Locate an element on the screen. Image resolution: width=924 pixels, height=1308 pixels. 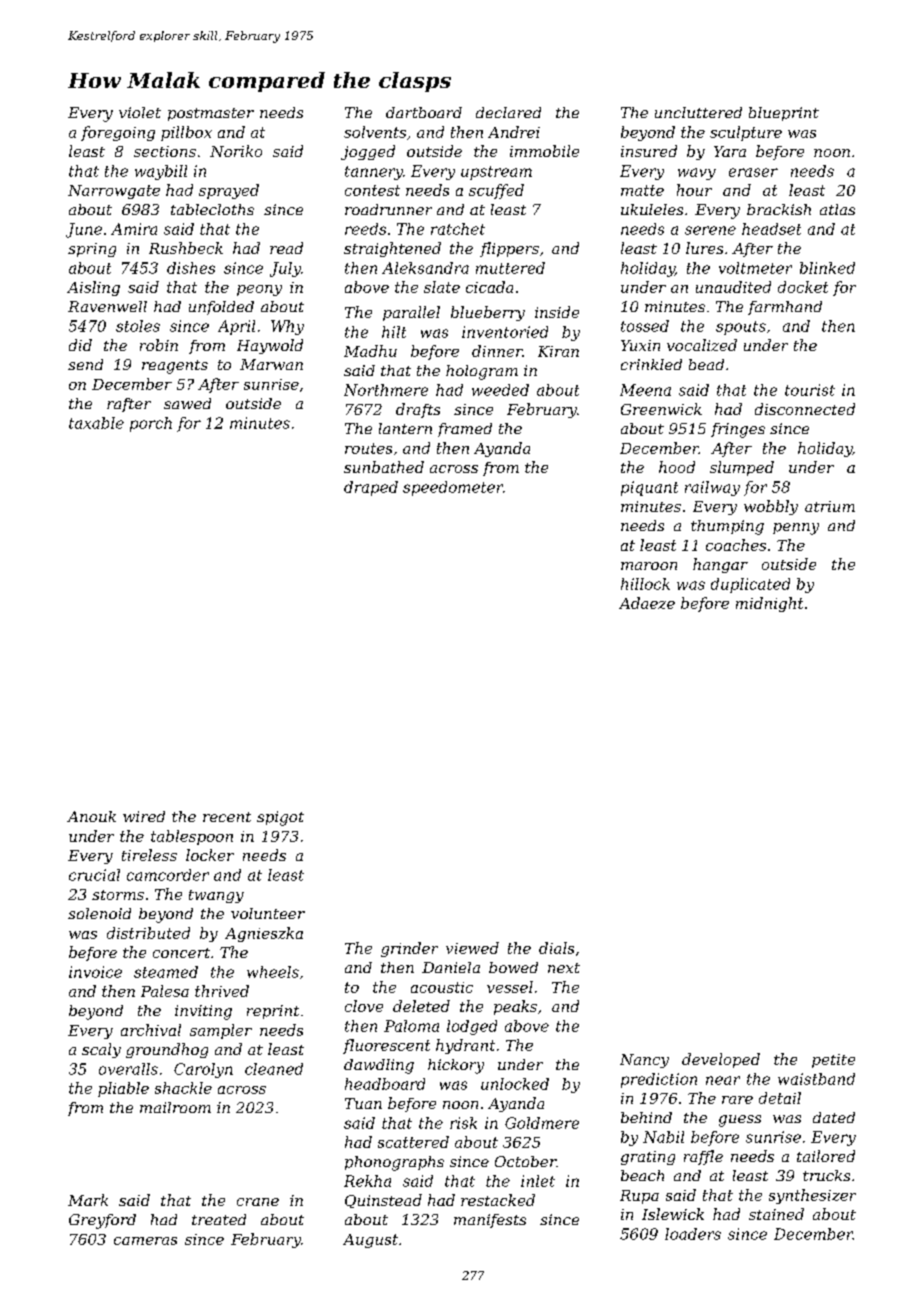
uncluttered is located at coordinates (698, 112).
